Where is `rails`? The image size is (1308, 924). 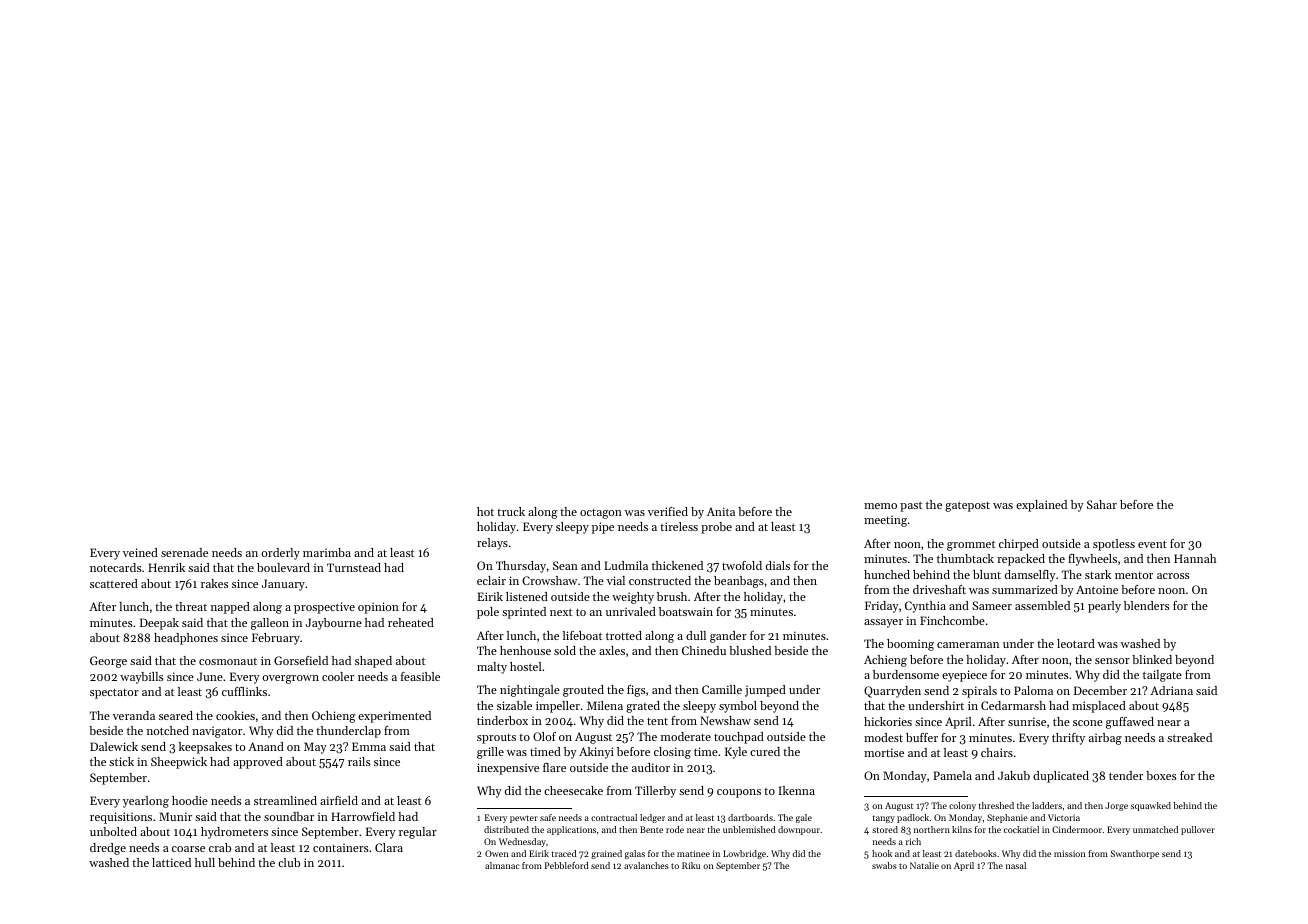 rails is located at coordinates (359, 761).
